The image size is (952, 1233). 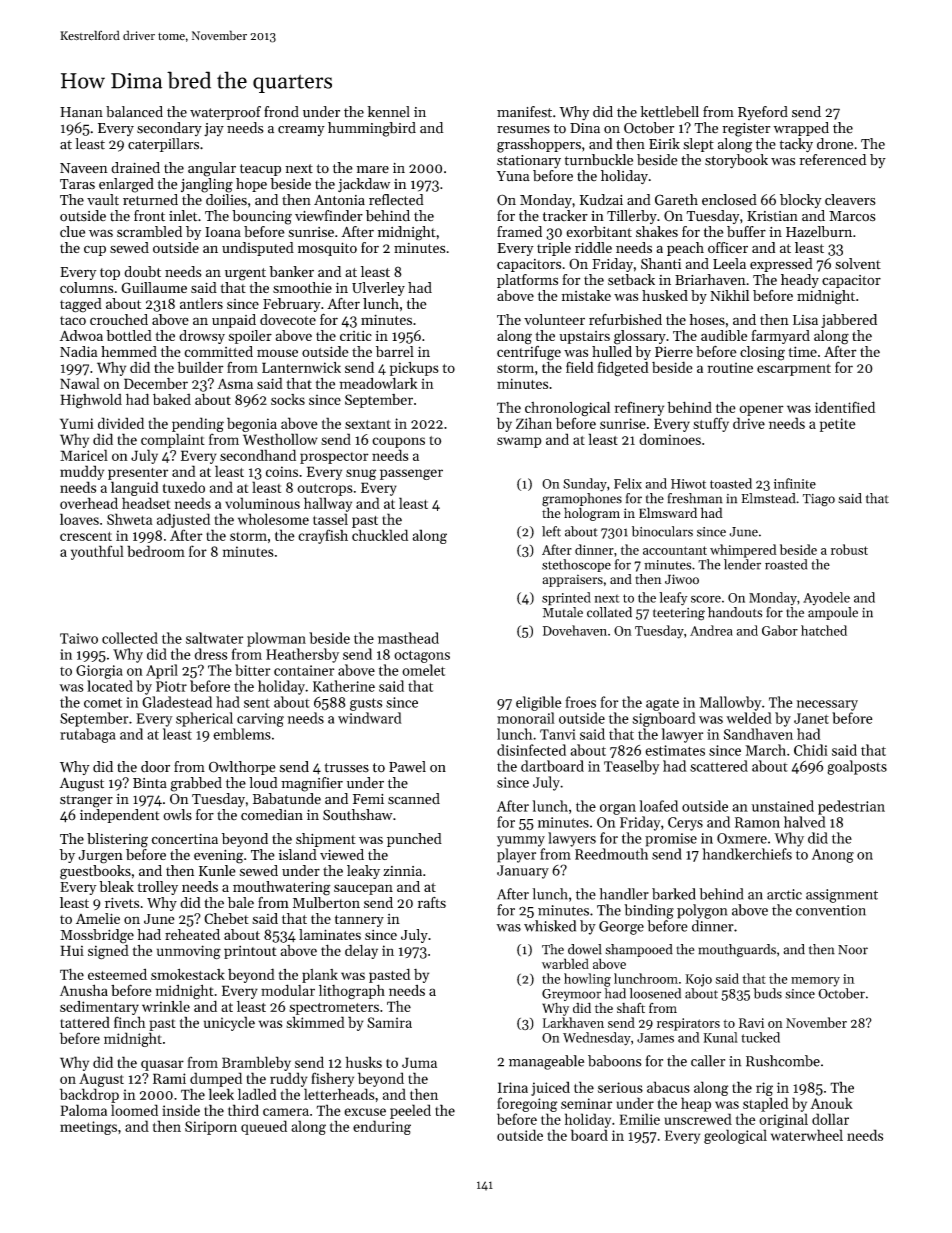 What do you see at coordinates (156, 551) in the document?
I see `bedroom` at bounding box center [156, 551].
